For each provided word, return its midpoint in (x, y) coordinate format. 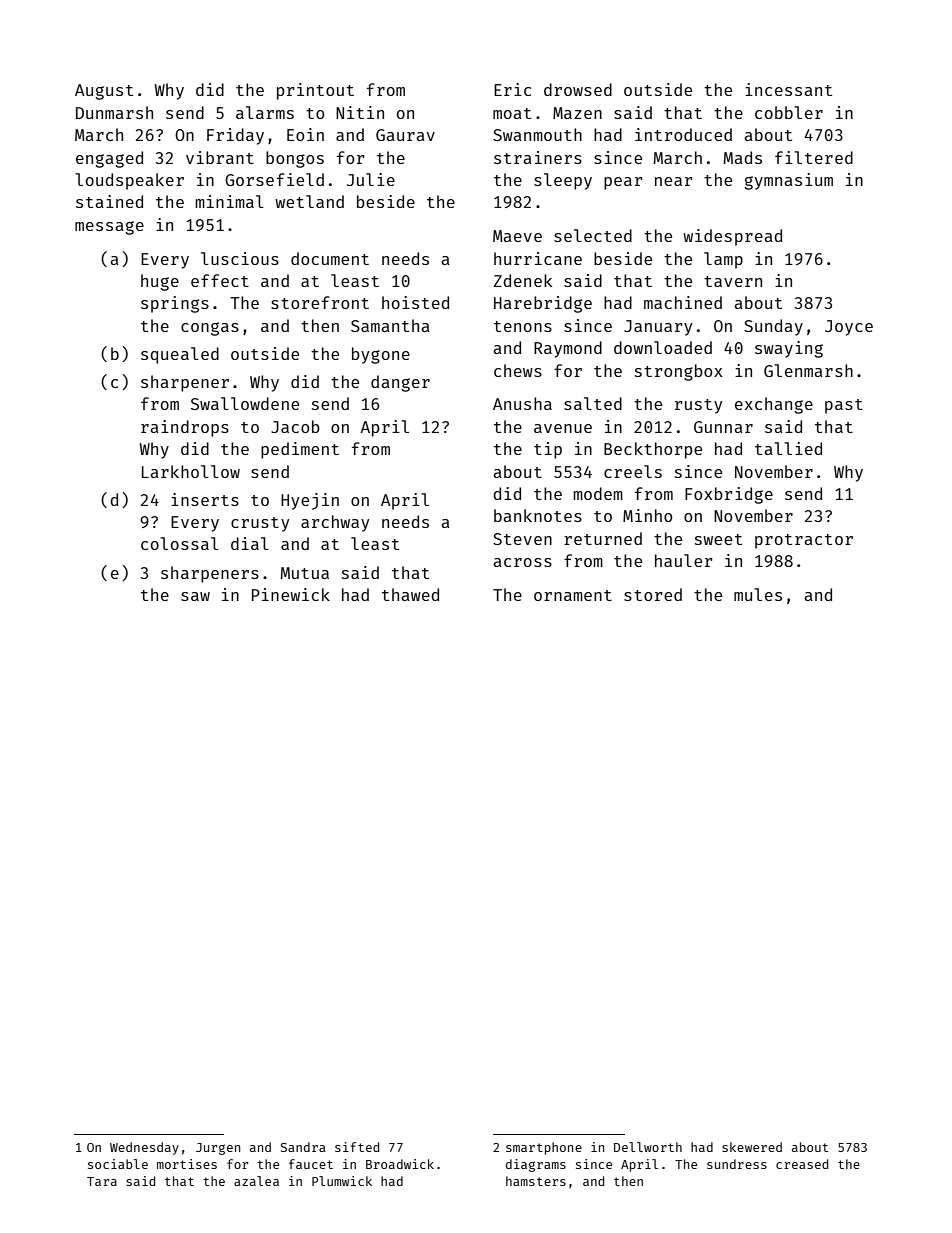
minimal (230, 201)
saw (195, 596)
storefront (320, 302)
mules (758, 594)
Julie (371, 179)
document (330, 258)
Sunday (773, 327)
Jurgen (218, 1149)
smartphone (544, 1148)
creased (802, 1164)
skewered (752, 1147)
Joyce (849, 328)
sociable (118, 1164)
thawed (410, 594)
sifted (357, 1147)
